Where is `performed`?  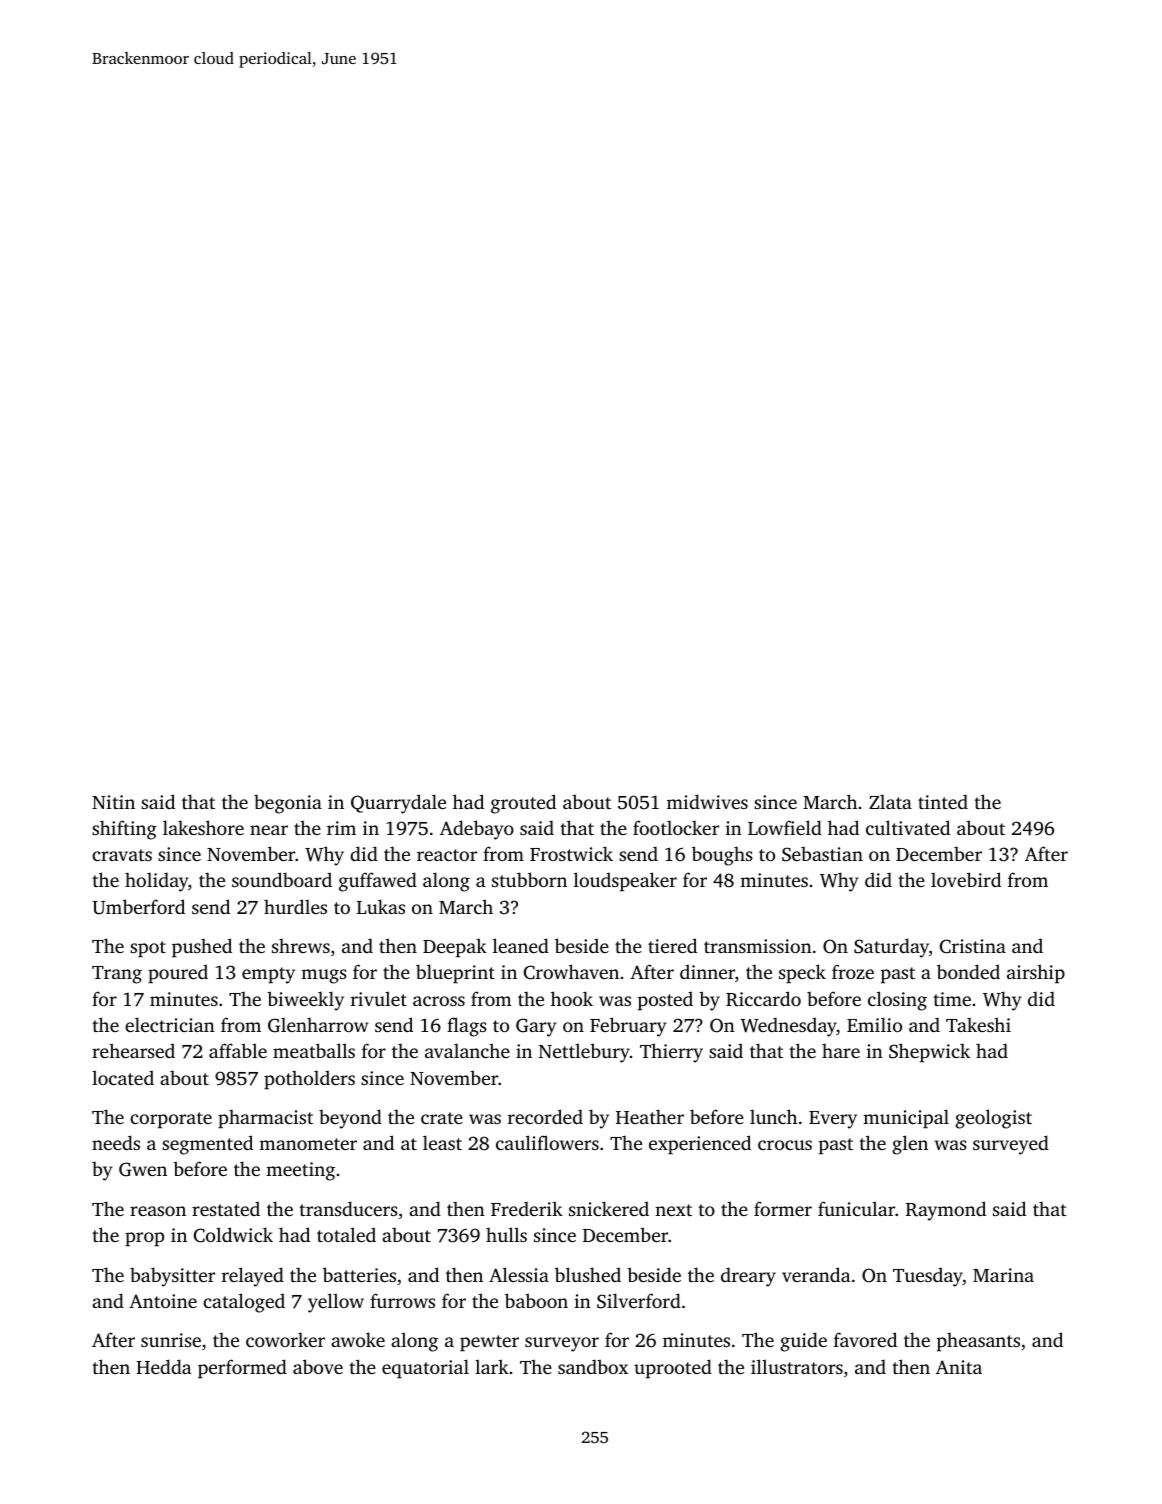 performed is located at coordinates (242, 1368).
